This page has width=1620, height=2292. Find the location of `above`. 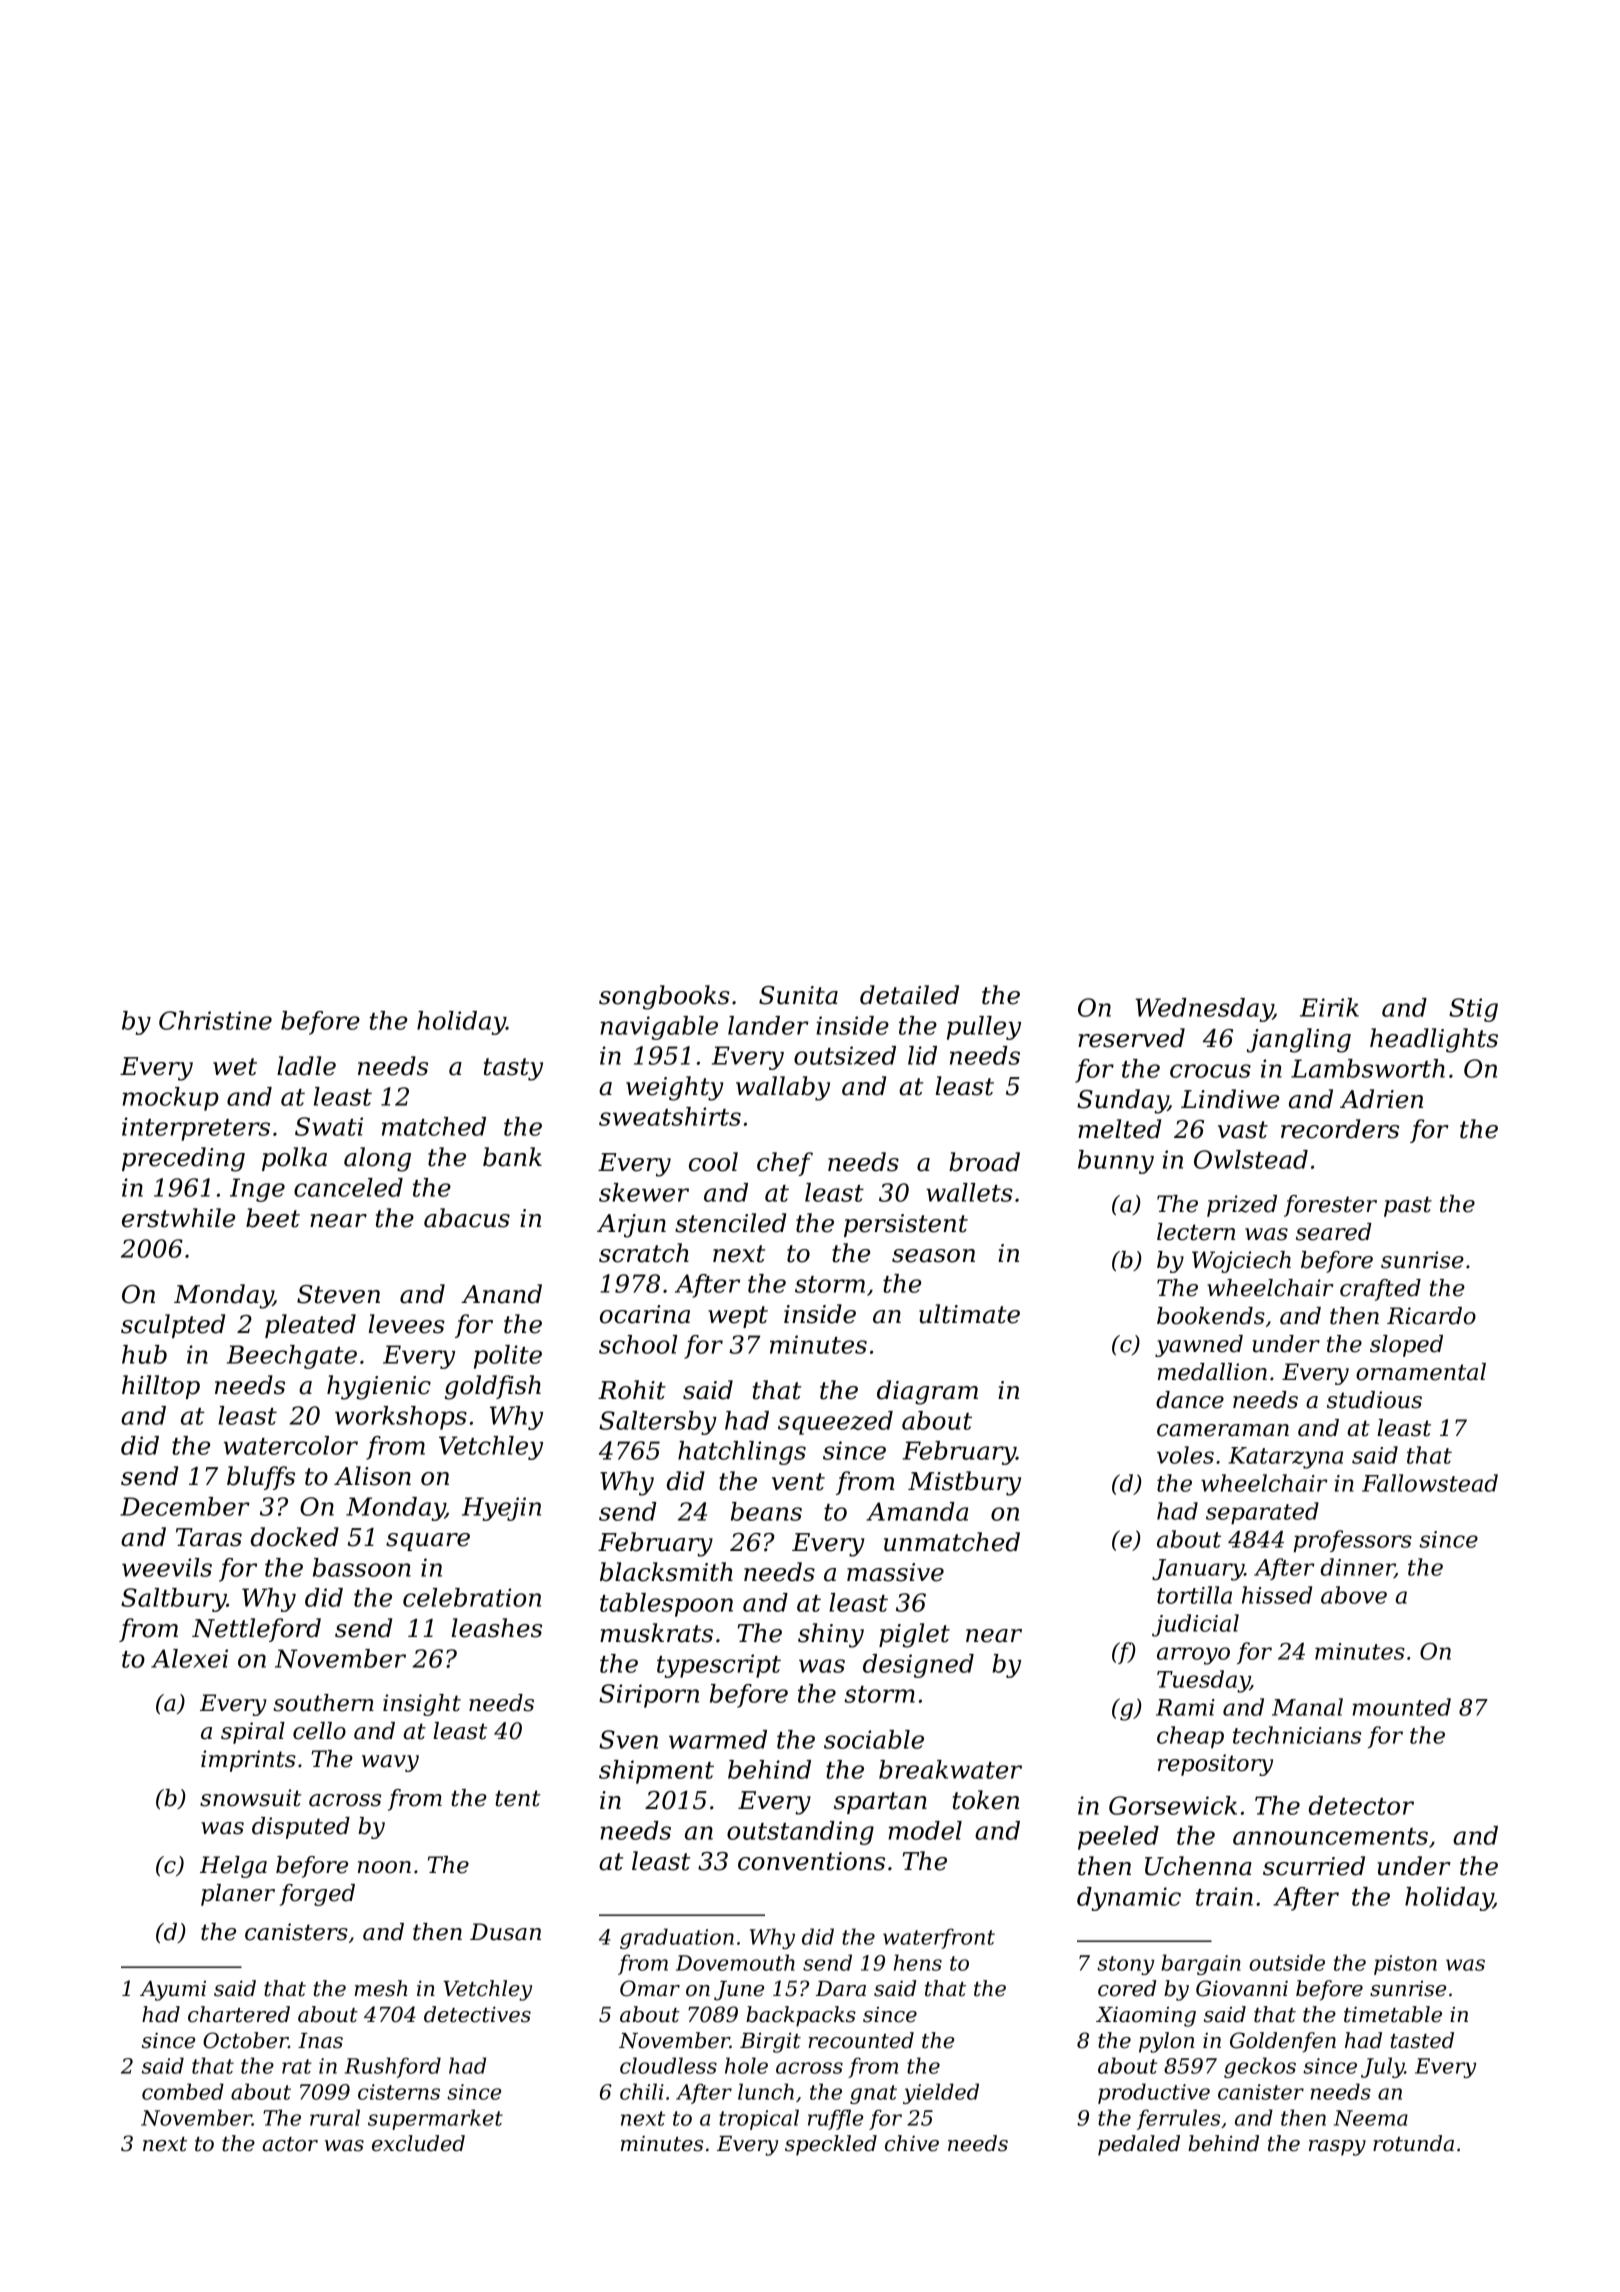

above is located at coordinates (1354, 1595).
